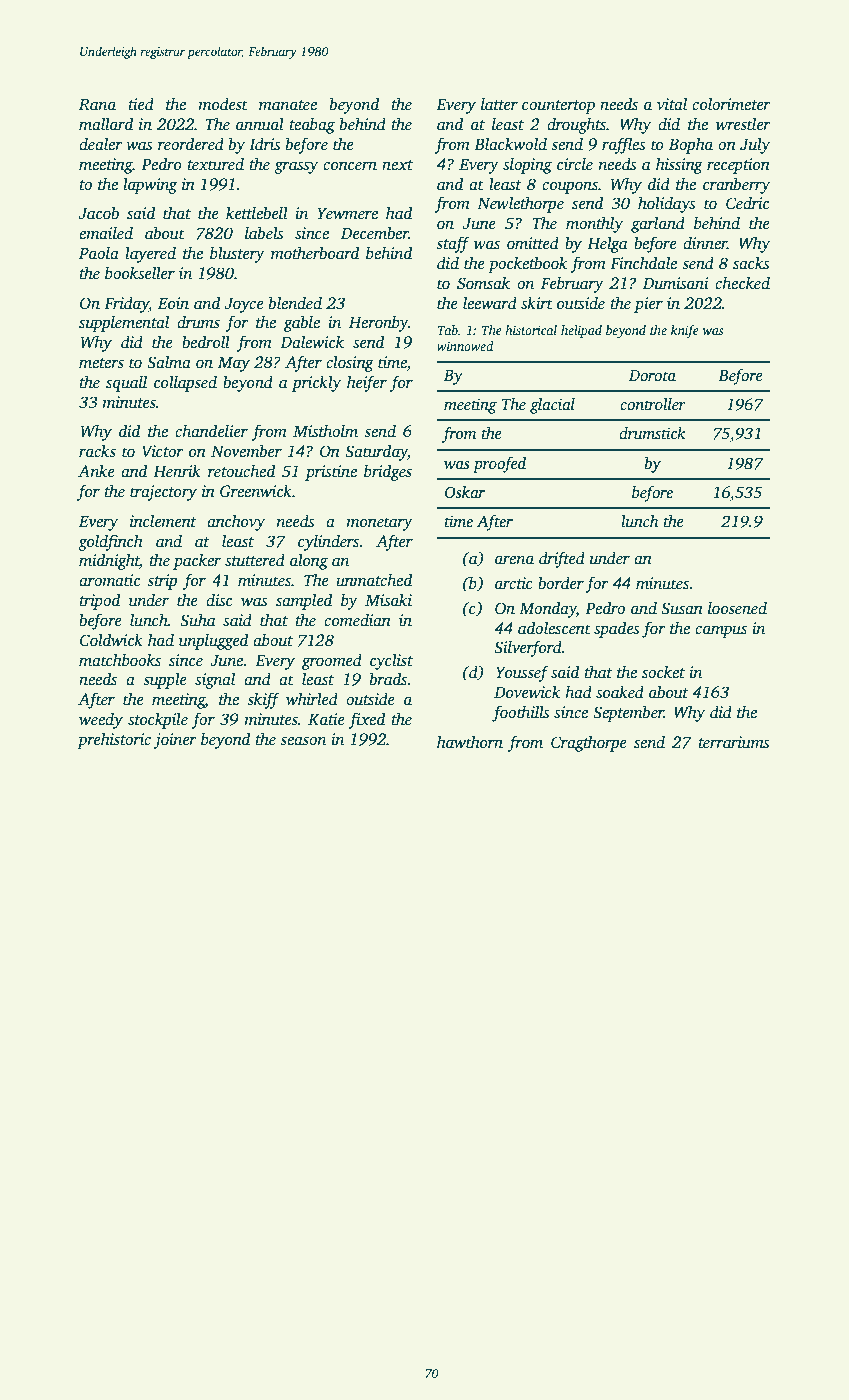 This image has height=1400, width=849. What do you see at coordinates (527, 165) in the image?
I see `sloping` at bounding box center [527, 165].
